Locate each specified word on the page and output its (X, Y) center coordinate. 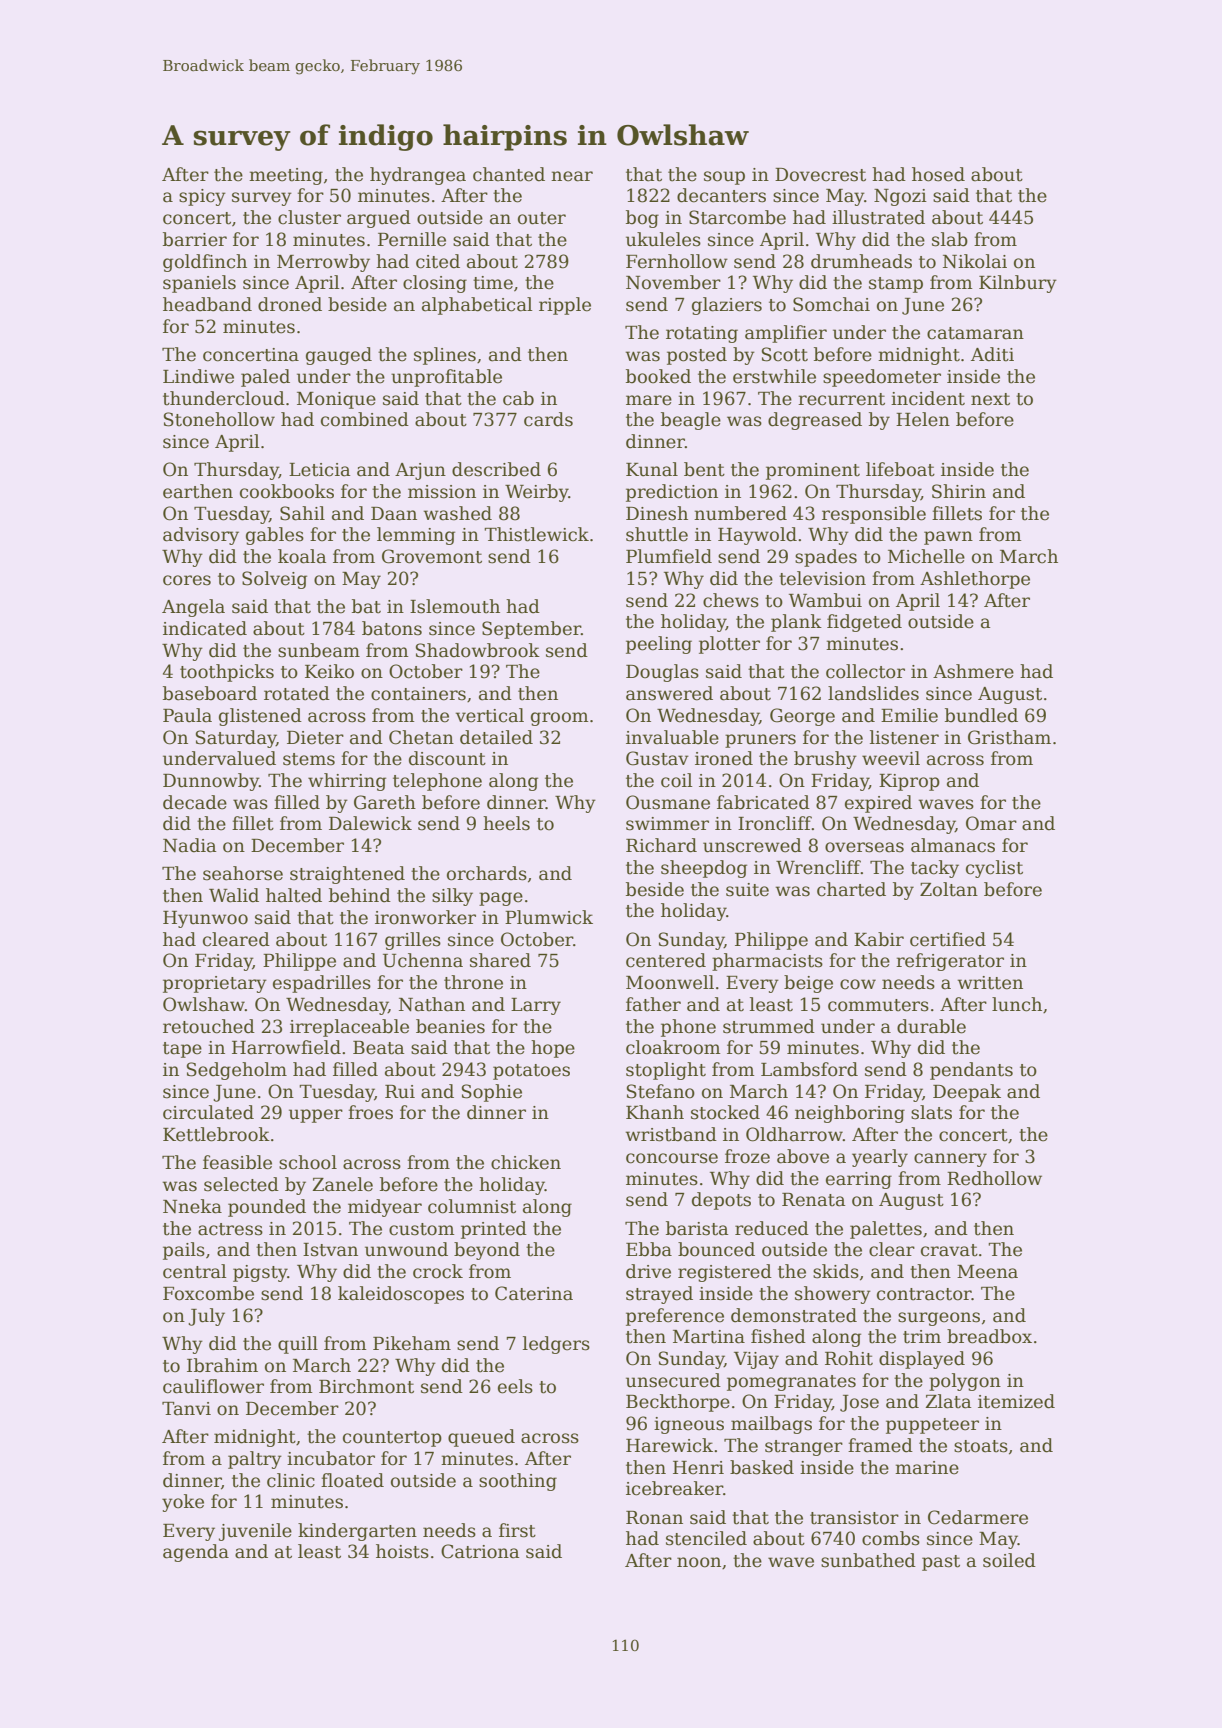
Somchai (831, 304)
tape (182, 1050)
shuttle (657, 534)
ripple (565, 306)
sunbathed (868, 1560)
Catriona (480, 1551)
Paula (187, 715)
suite (747, 890)
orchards (487, 873)
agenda (196, 1553)
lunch (1017, 1004)
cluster (309, 217)
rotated (297, 693)
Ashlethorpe (975, 580)
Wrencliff (818, 867)
